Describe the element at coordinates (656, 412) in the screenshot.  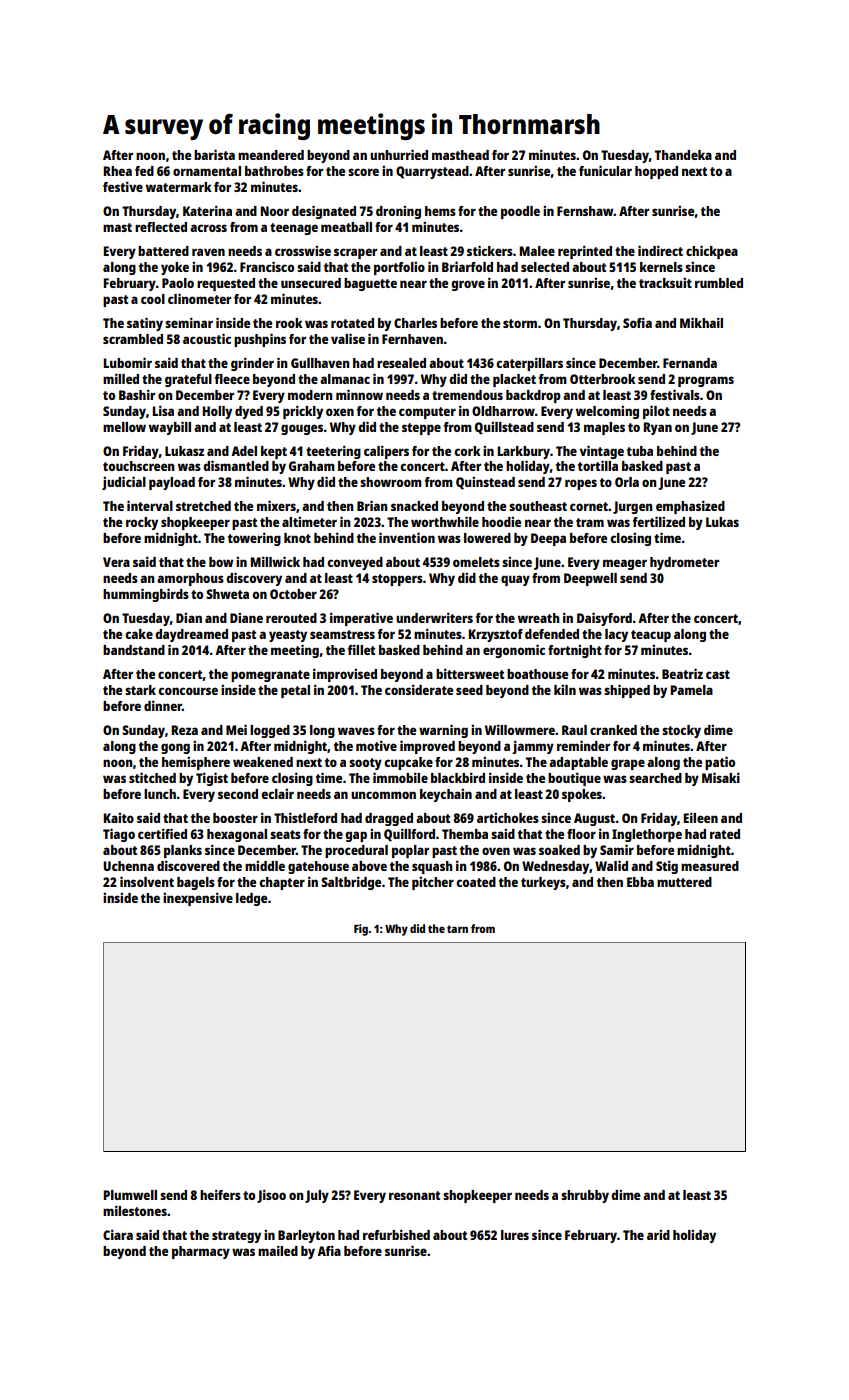
I see `pilot` at that location.
